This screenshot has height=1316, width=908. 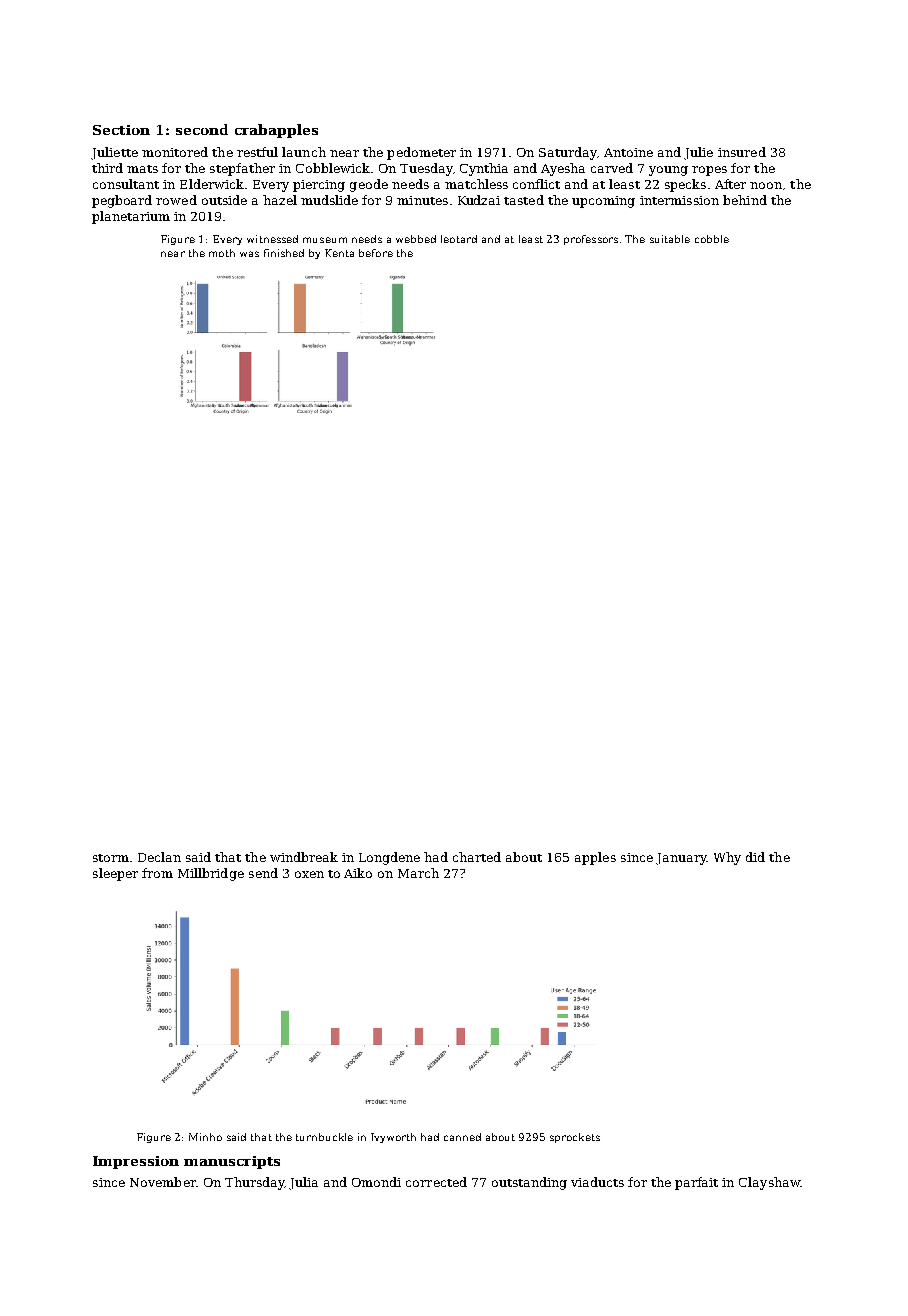 What do you see at coordinates (575, 1138) in the screenshot?
I see `sprockets` at bounding box center [575, 1138].
